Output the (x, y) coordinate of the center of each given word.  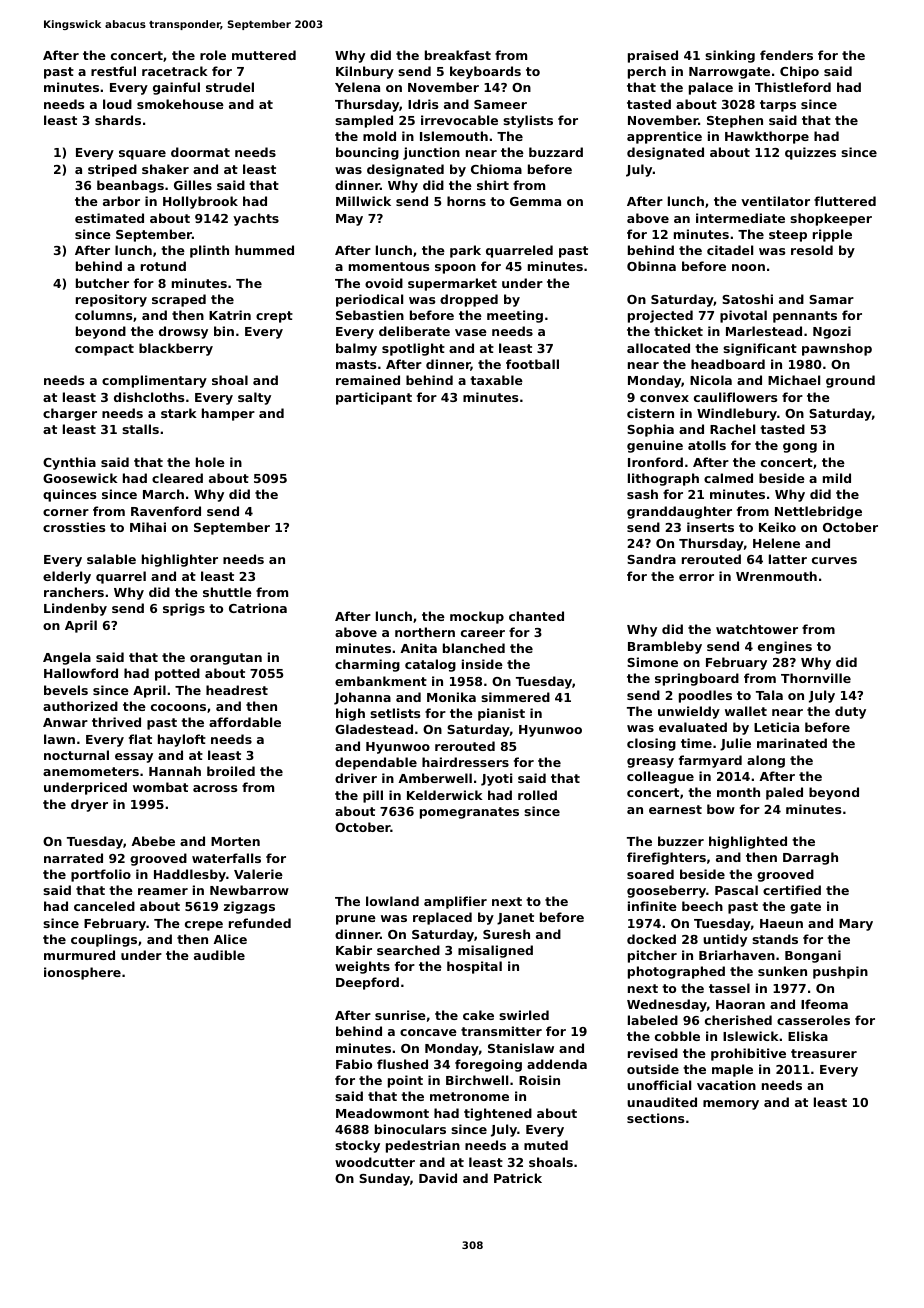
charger (70, 414)
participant (374, 398)
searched (408, 950)
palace (711, 88)
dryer (89, 805)
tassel (729, 988)
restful (113, 71)
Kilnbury (365, 72)
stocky (357, 1146)
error (696, 577)
